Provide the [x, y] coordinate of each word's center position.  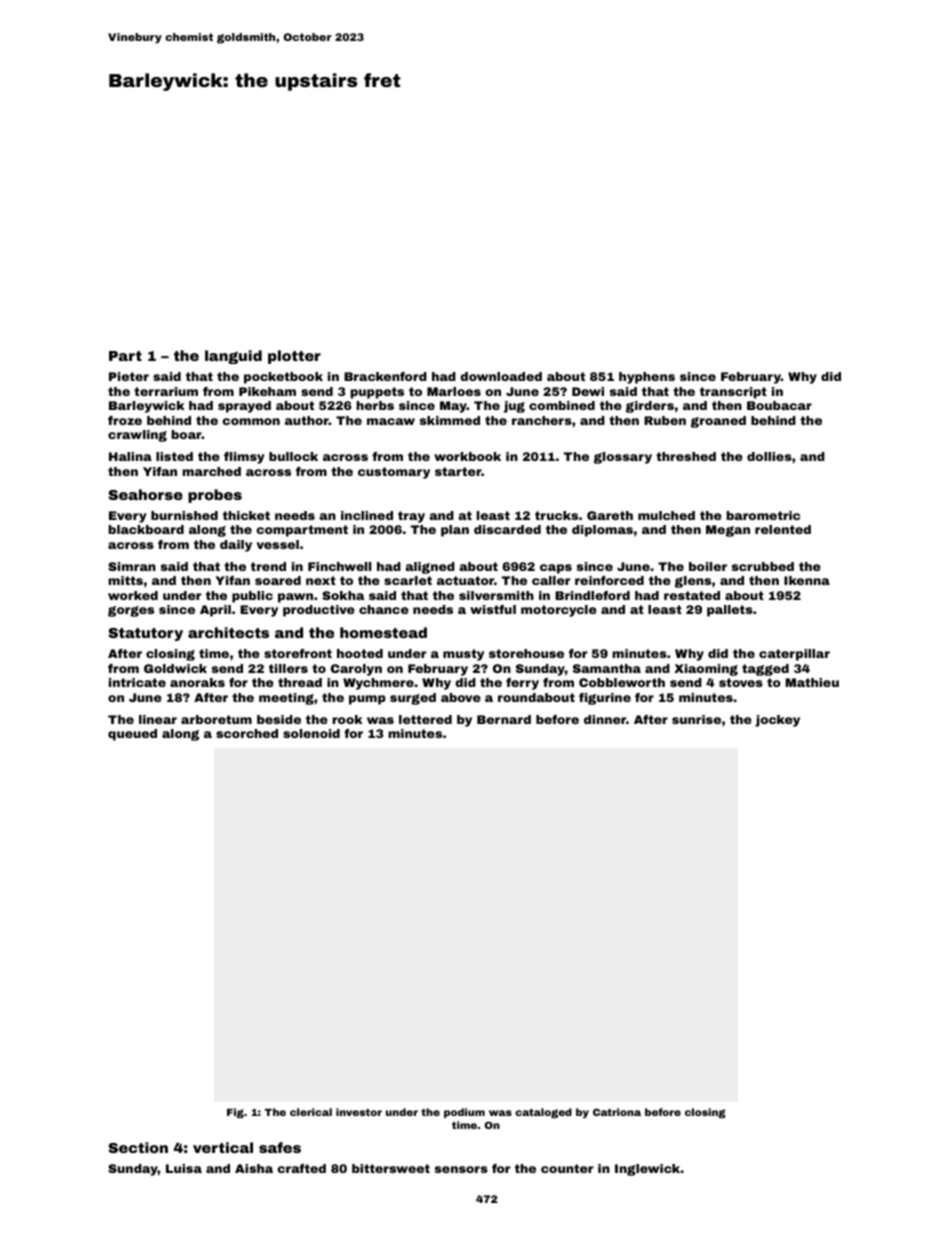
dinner [605, 719]
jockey [777, 721]
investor [359, 1112]
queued [132, 735]
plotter [294, 357]
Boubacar [779, 405]
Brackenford [385, 376]
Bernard [504, 719]
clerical [311, 1112]
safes [280, 1147]
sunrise [696, 719]
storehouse [526, 653]
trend [268, 566]
